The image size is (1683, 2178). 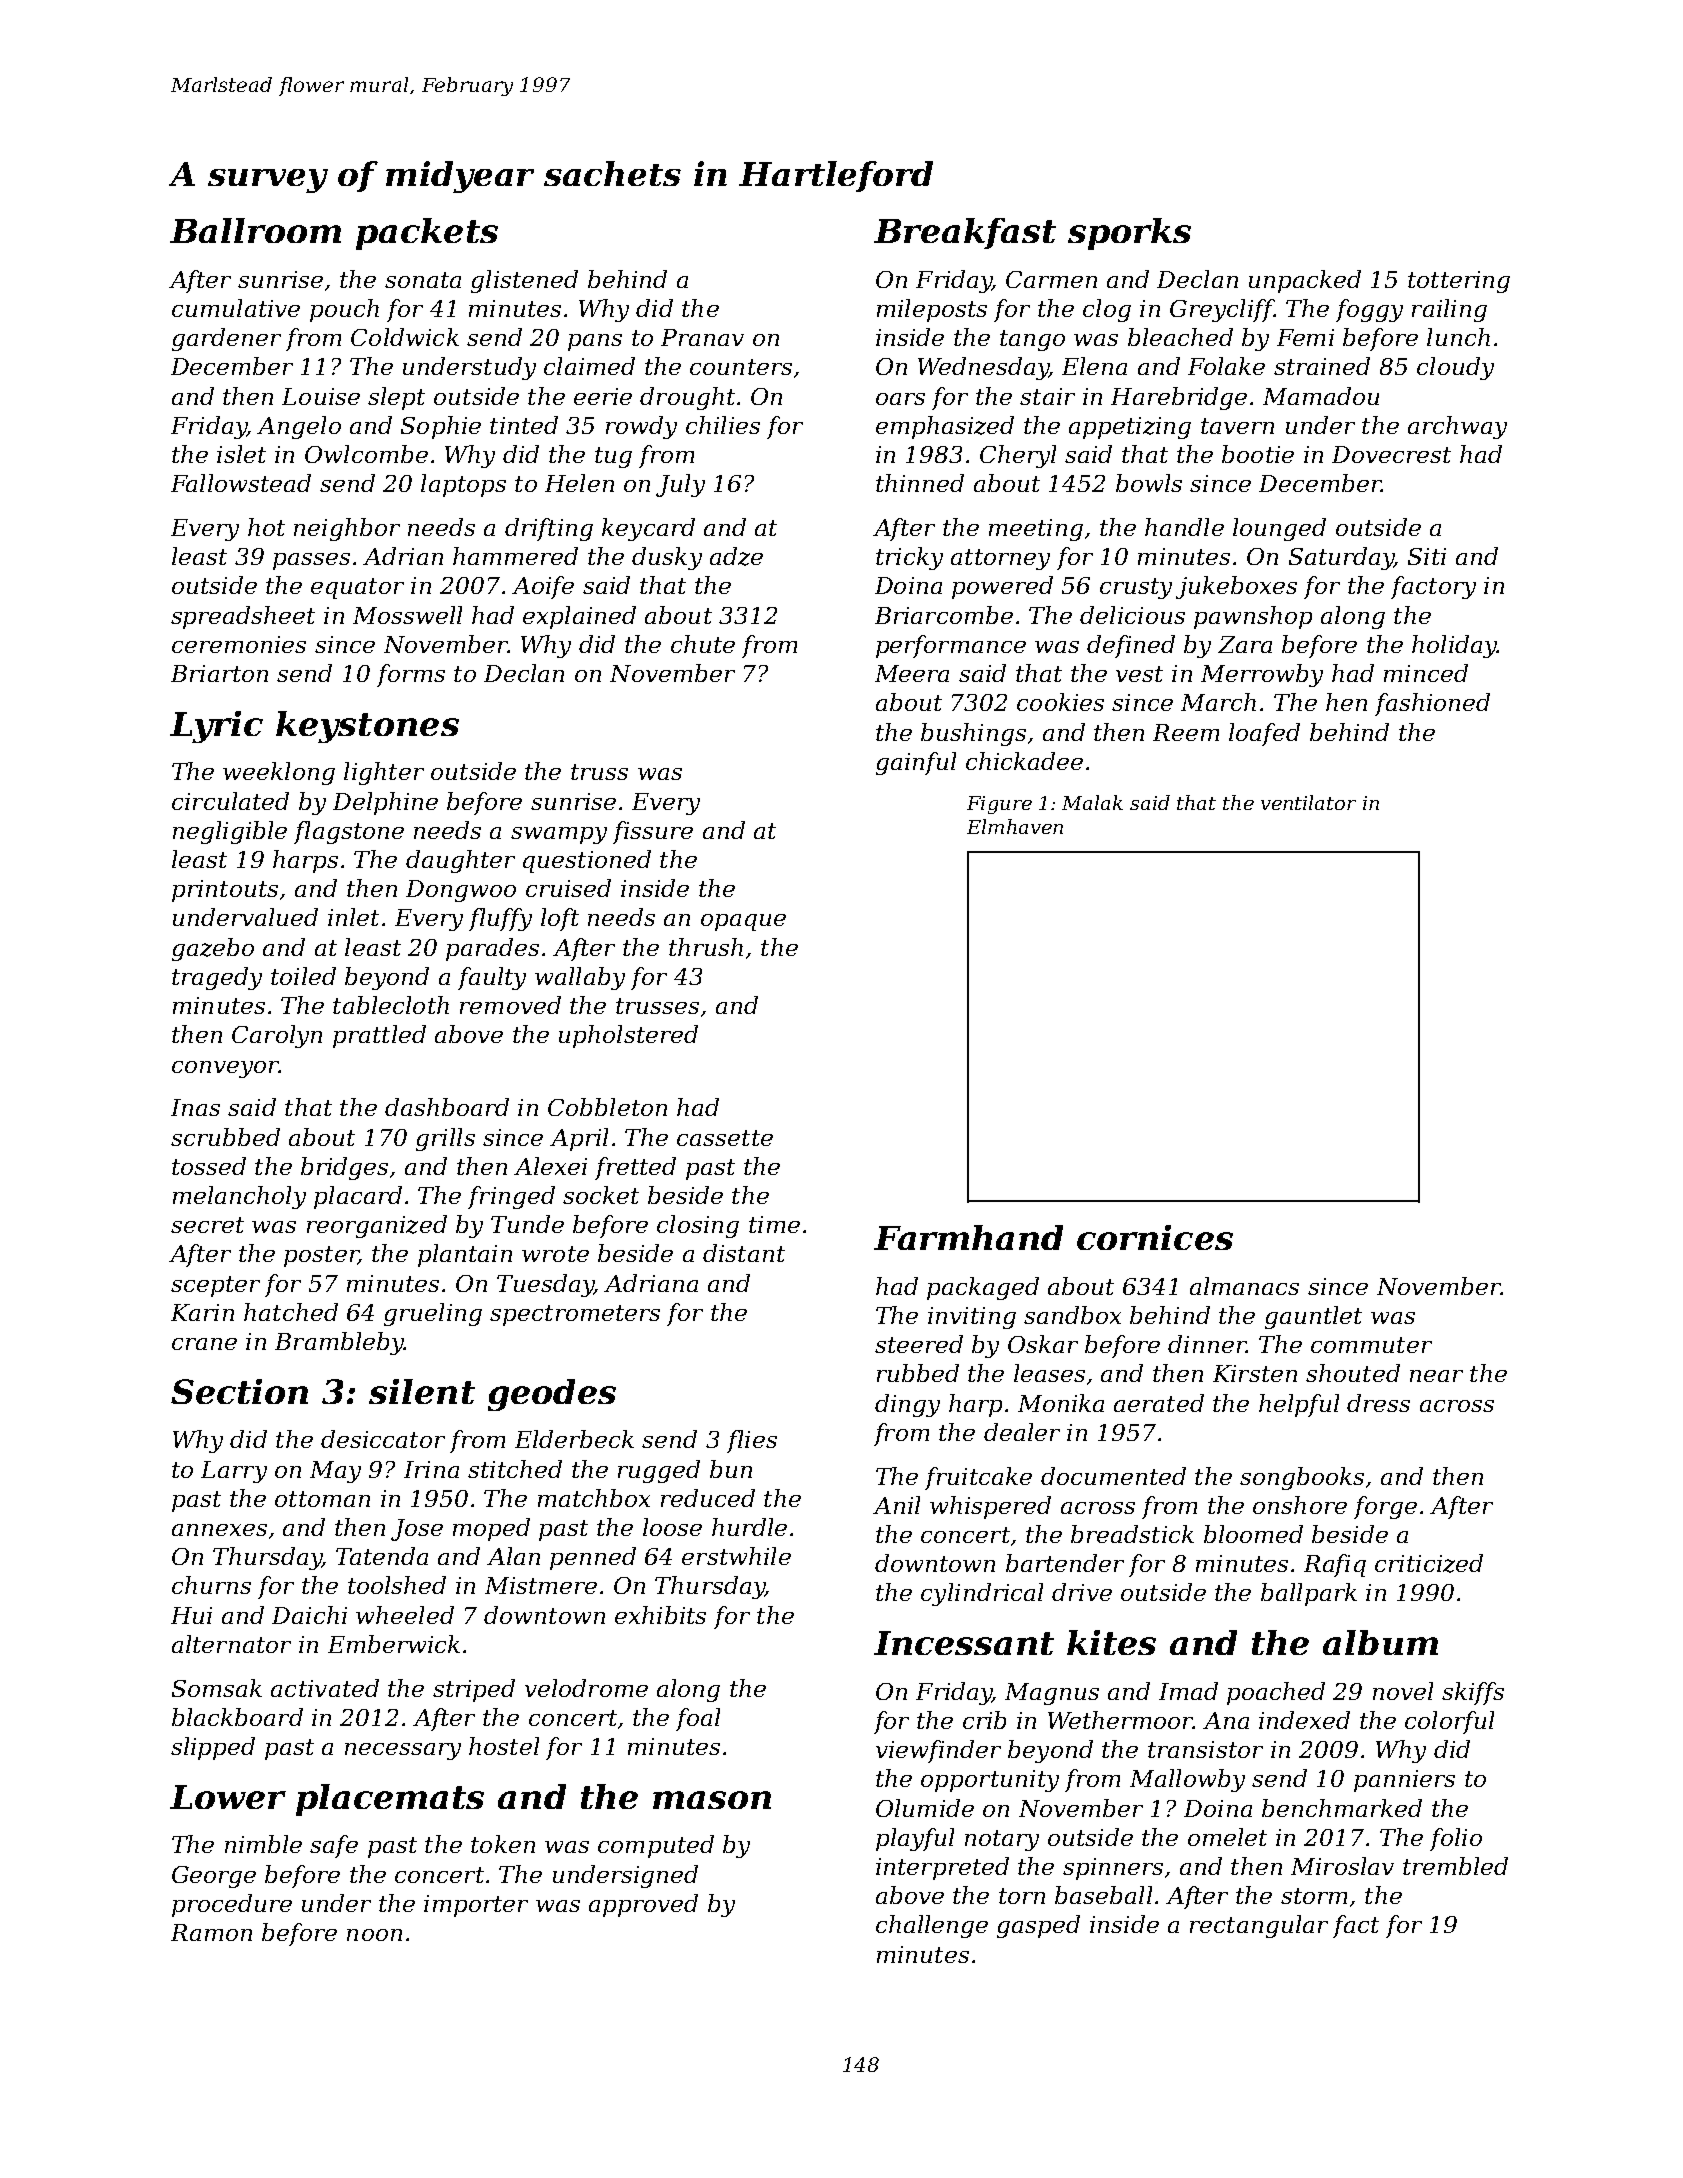 I want to click on Breakfast, so click(x=965, y=233).
